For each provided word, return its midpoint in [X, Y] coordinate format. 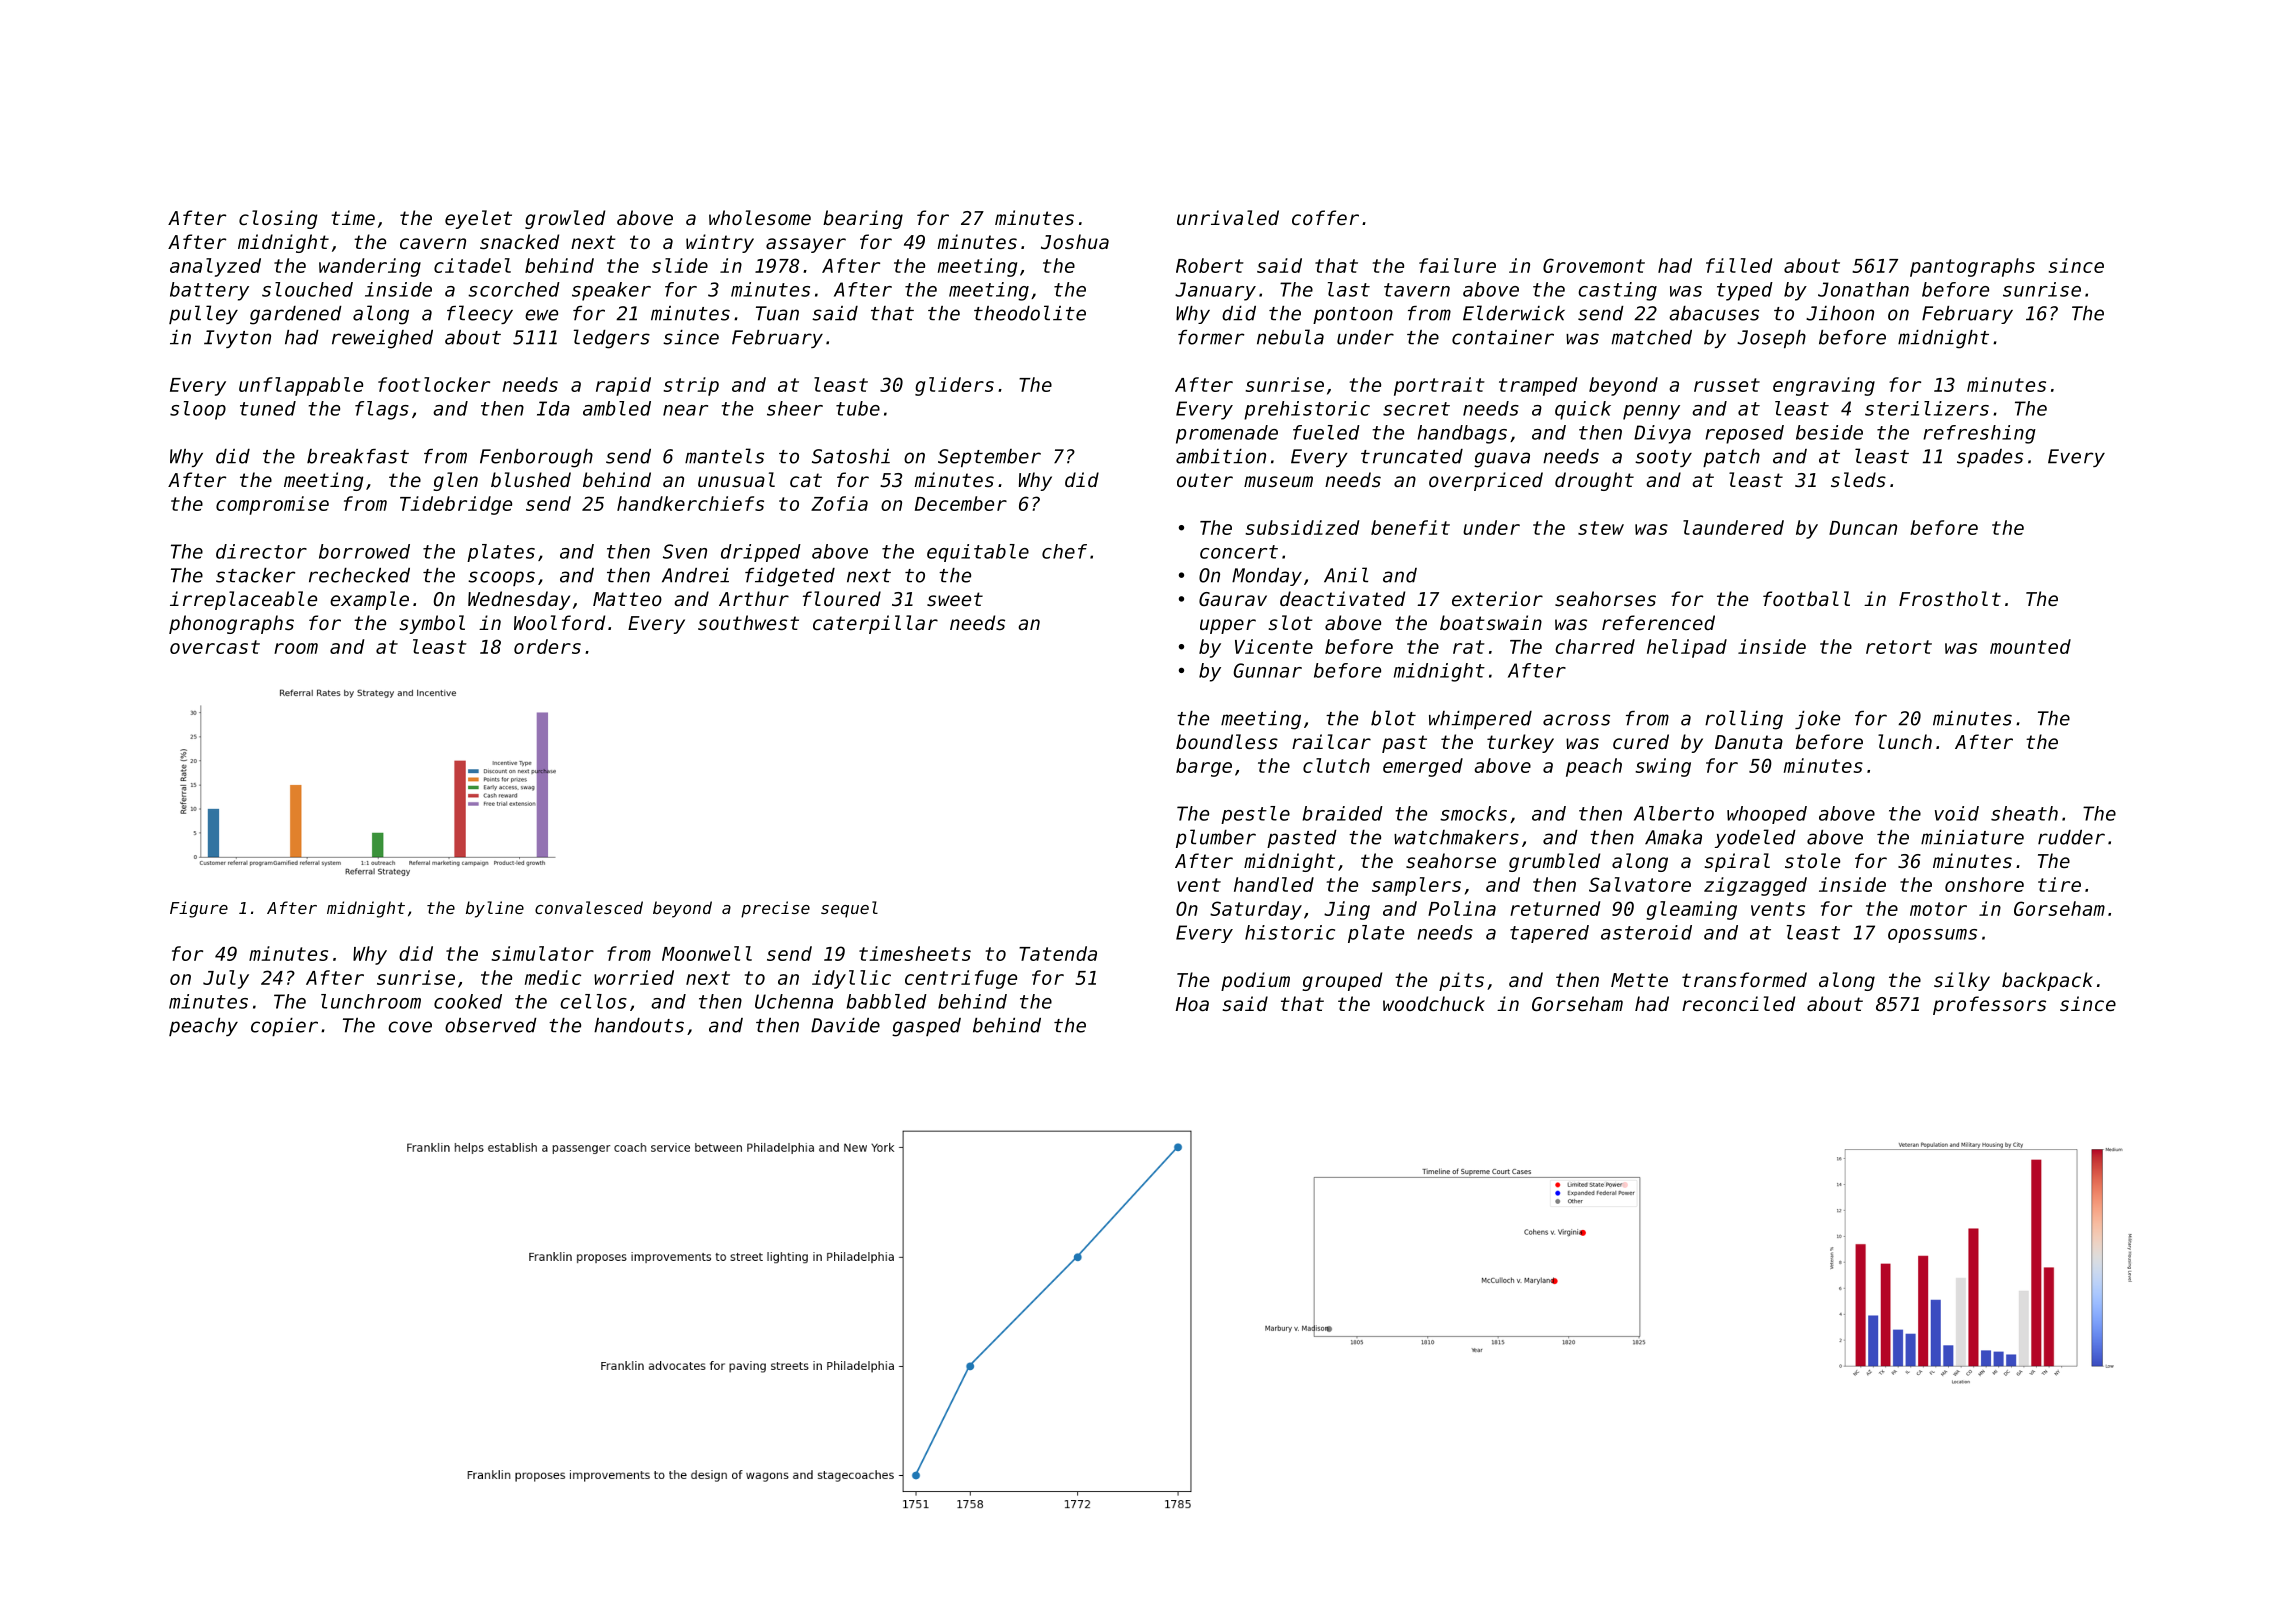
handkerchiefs [690, 503]
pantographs [1972, 267]
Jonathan [1863, 289]
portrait [1439, 386]
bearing [863, 219]
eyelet [478, 219]
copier [284, 1027]
